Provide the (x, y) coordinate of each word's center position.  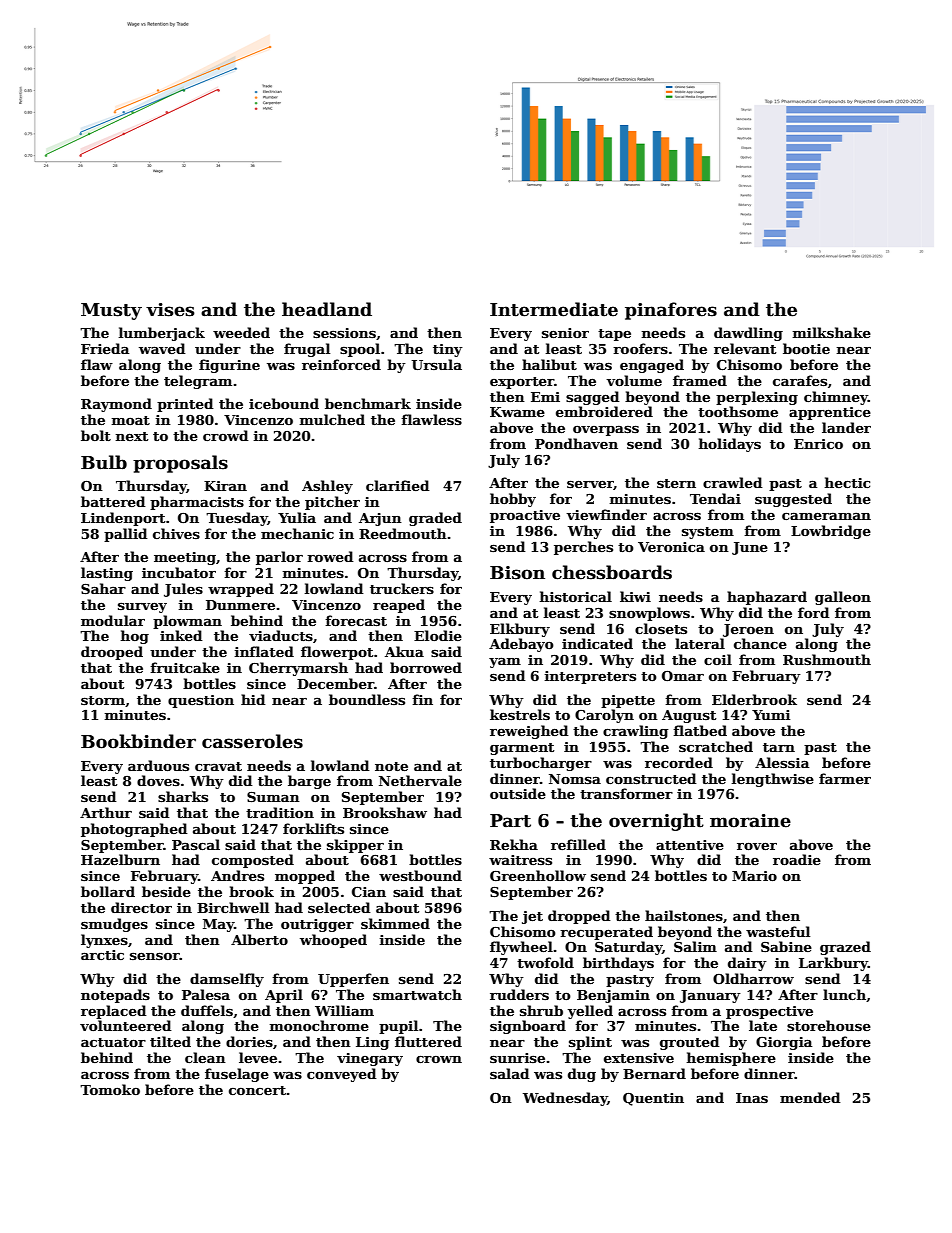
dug (582, 1075)
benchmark (368, 403)
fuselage (237, 1075)
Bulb (104, 462)
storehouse (829, 1025)
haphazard (767, 598)
